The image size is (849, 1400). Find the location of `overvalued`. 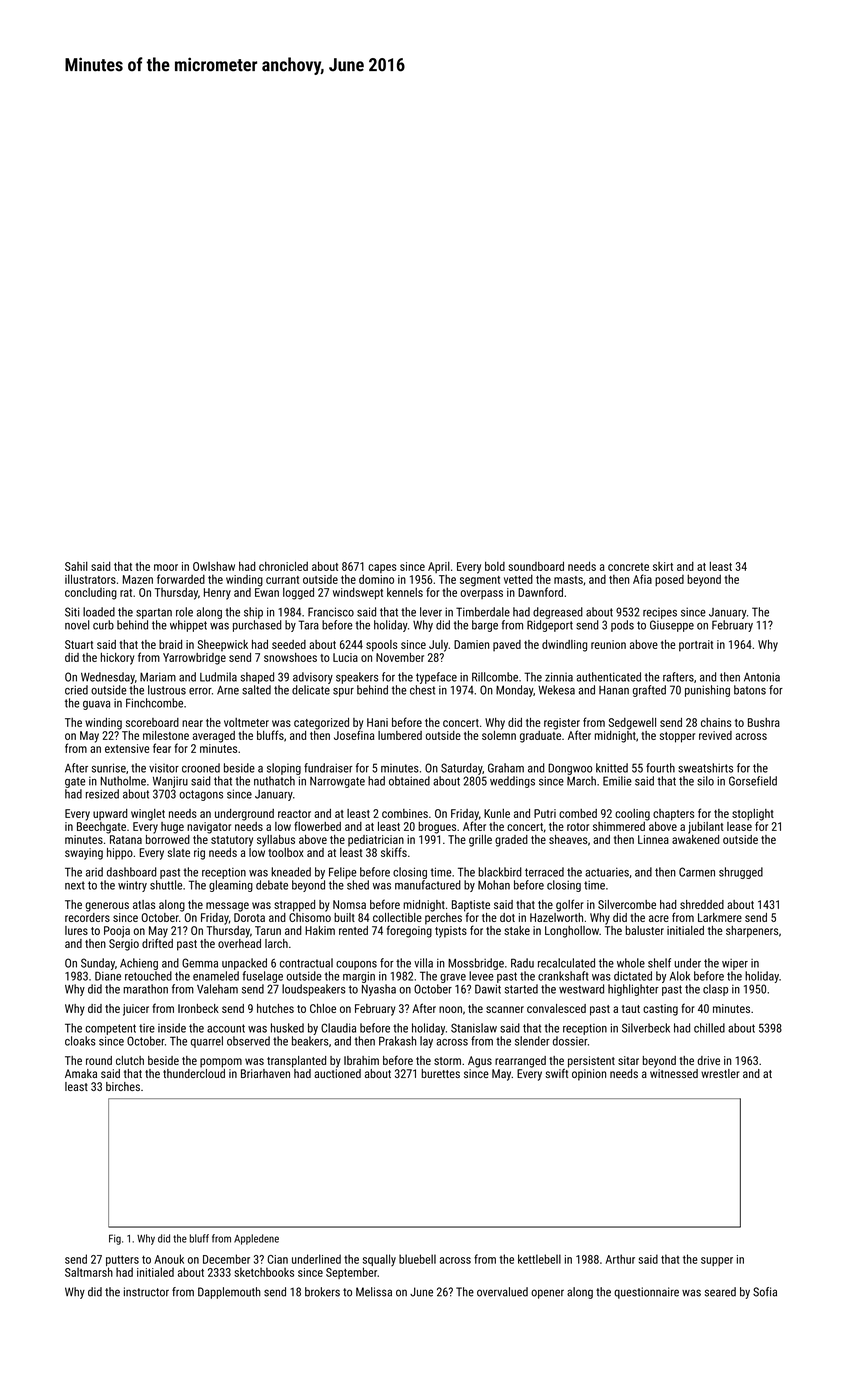

overvalued is located at coordinates (502, 1292).
